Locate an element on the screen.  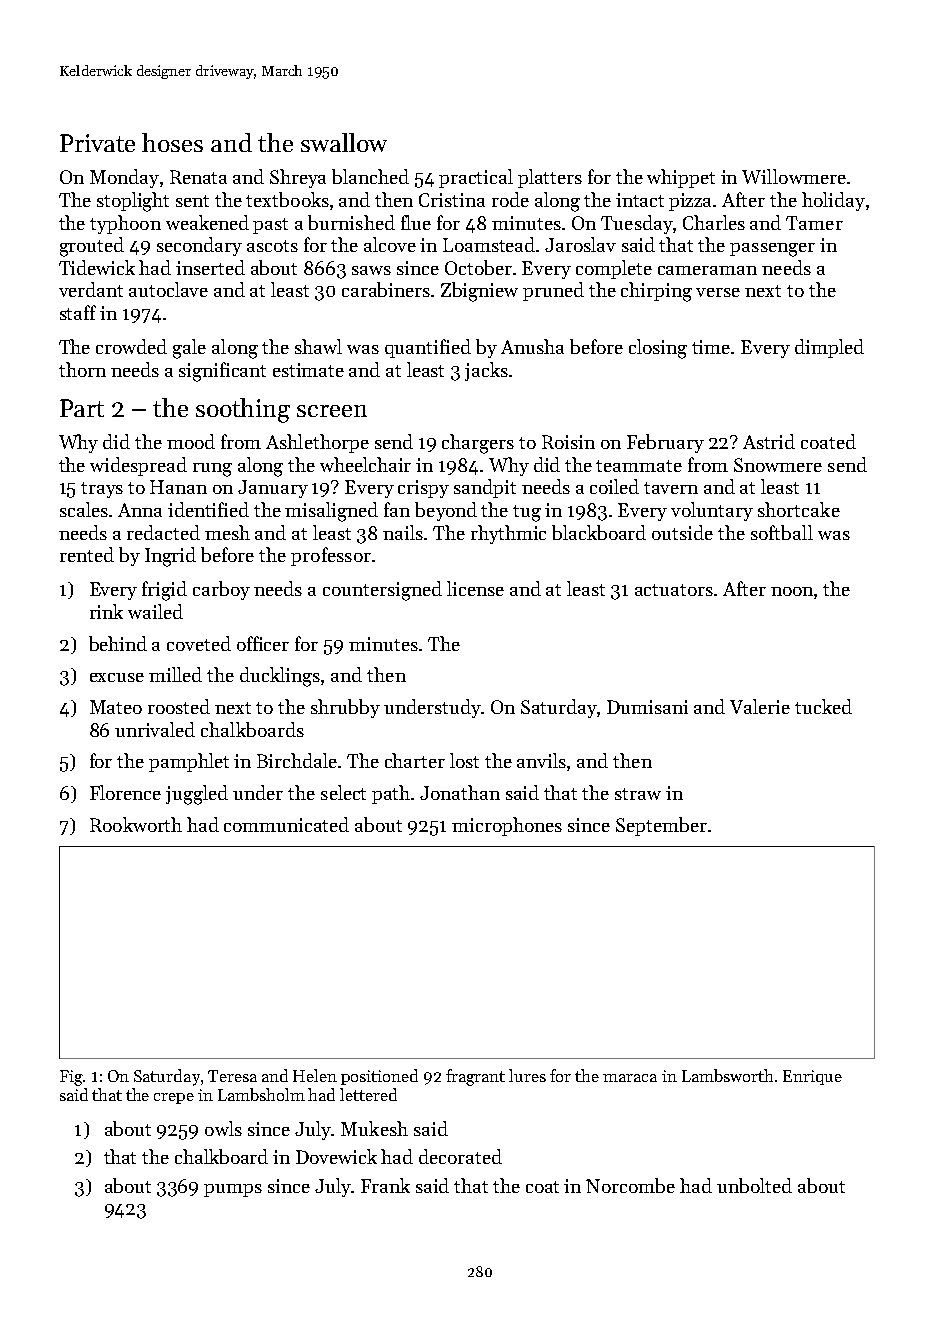
holiday is located at coordinates (833, 201).
